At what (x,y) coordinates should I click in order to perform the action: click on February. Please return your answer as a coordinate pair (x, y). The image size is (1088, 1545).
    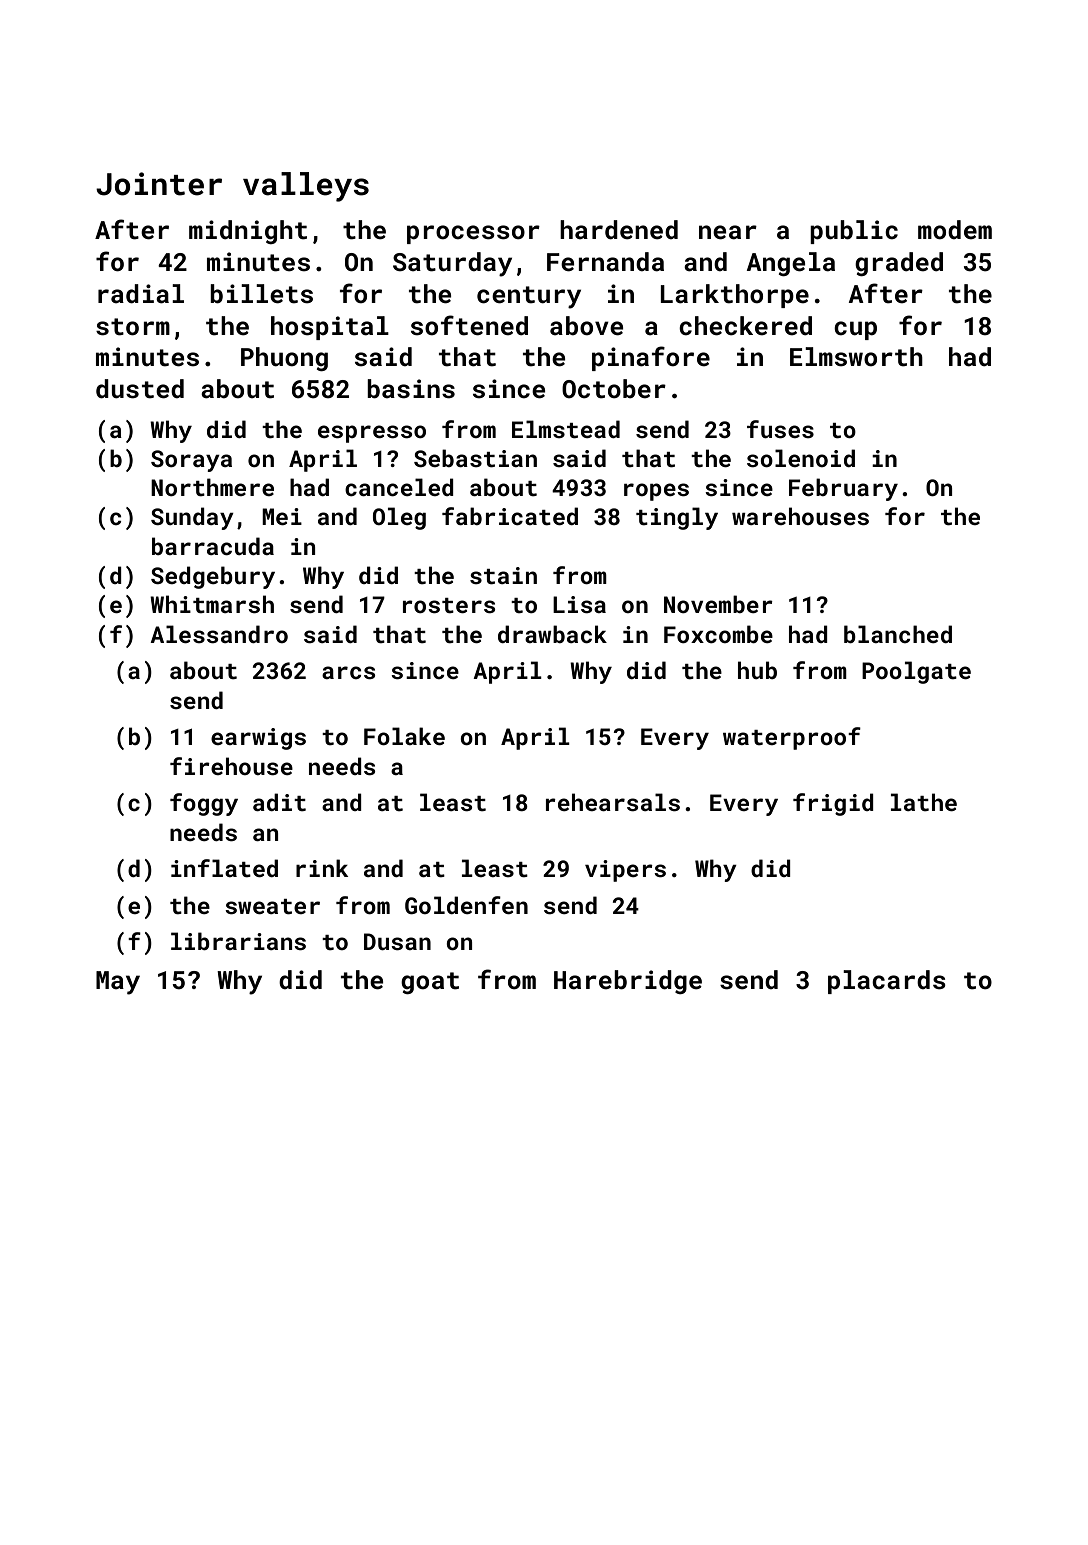
    Looking at the image, I should click on (843, 489).
